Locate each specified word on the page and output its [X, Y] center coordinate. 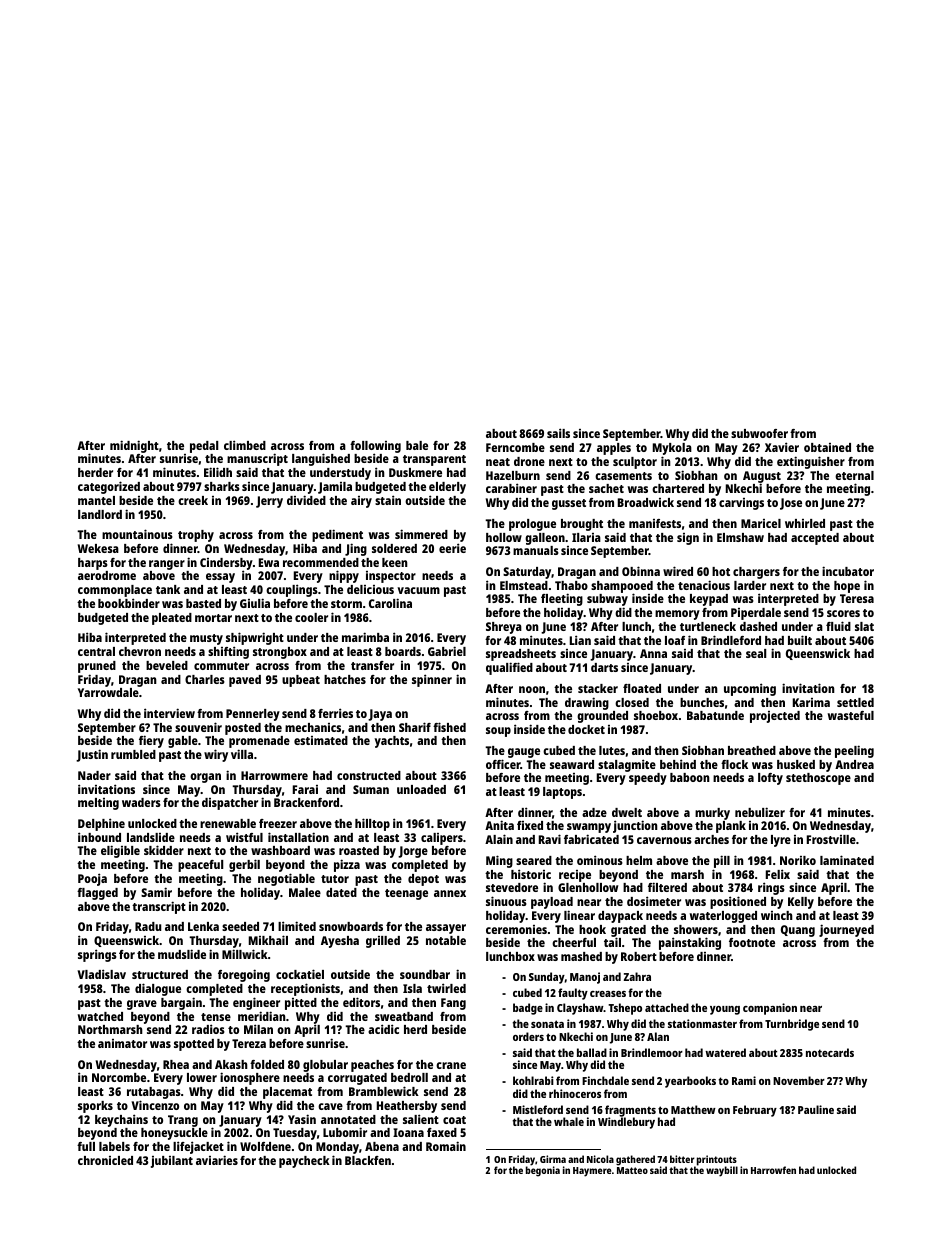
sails [558, 433]
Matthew [693, 1109]
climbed [245, 445]
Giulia [255, 603]
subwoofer [759, 433]
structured [160, 974]
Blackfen [368, 1160]
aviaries [217, 1160]
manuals [536, 550]
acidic [383, 1029]
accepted [815, 539]
